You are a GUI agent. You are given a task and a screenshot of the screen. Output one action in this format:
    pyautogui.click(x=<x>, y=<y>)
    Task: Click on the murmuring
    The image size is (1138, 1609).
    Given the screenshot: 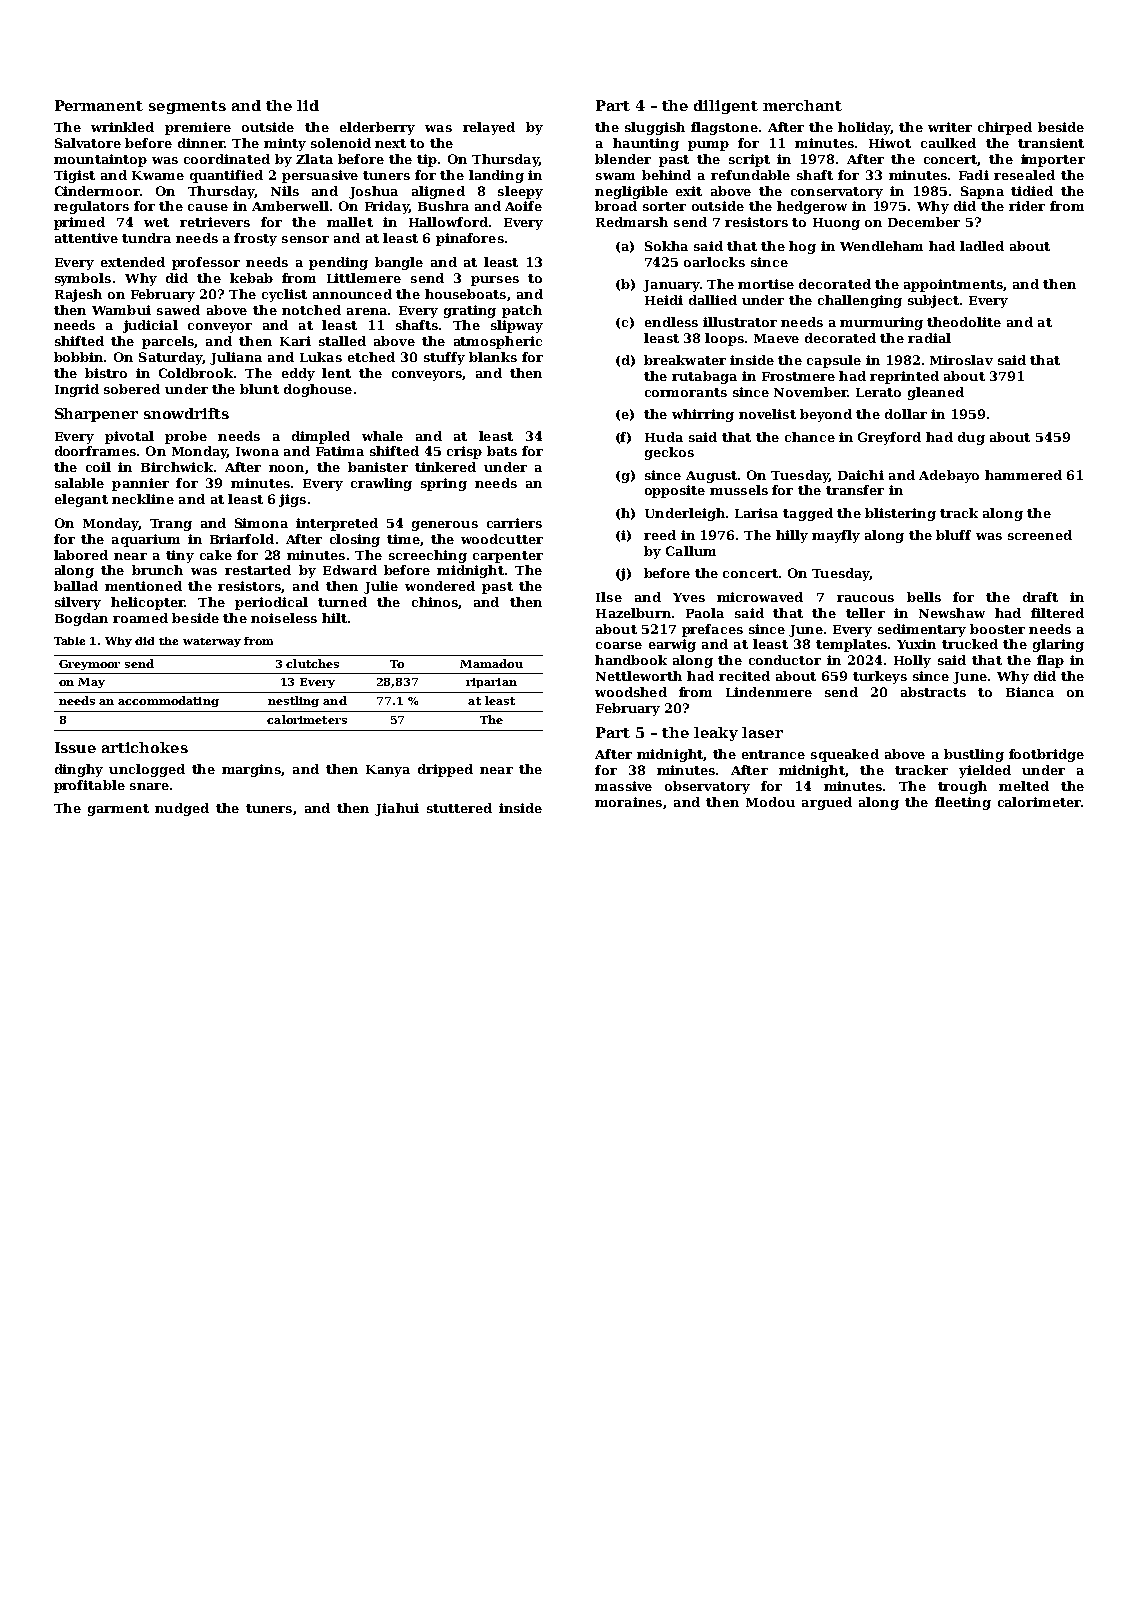 What is the action you would take?
    pyautogui.click(x=881, y=323)
